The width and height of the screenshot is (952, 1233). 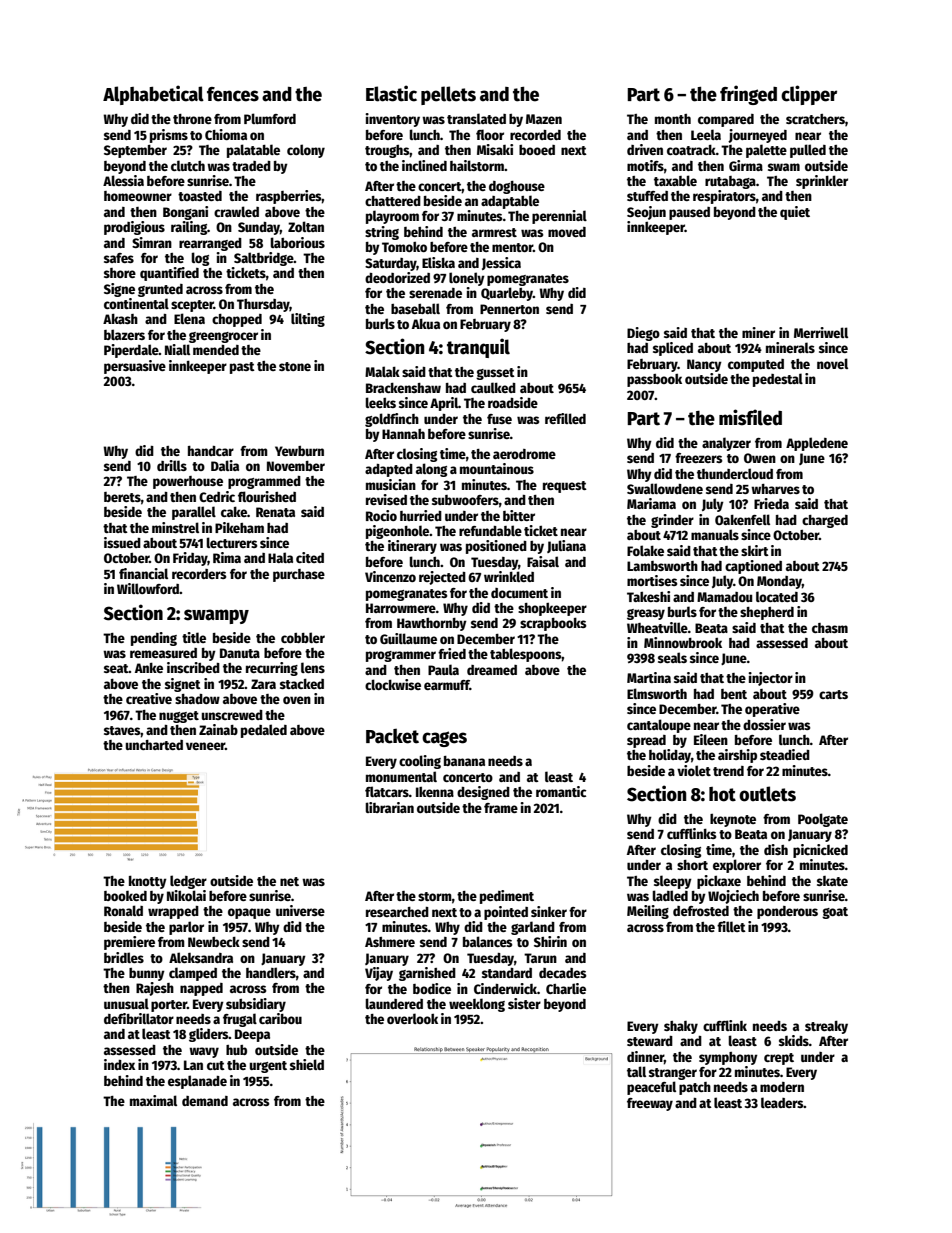 I want to click on Merriwell, so click(x=821, y=332).
